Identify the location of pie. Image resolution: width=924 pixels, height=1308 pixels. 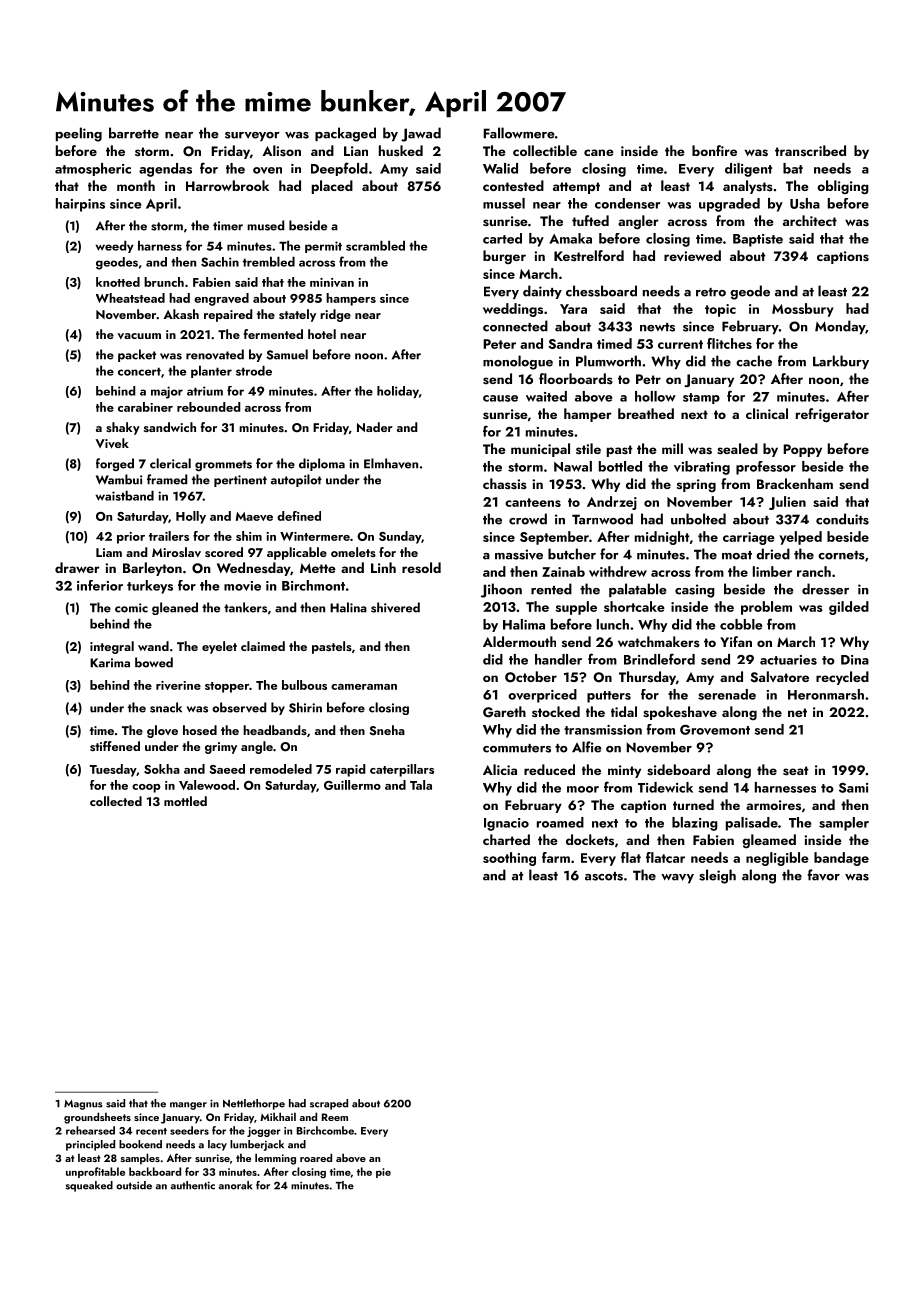
(383, 1173).
